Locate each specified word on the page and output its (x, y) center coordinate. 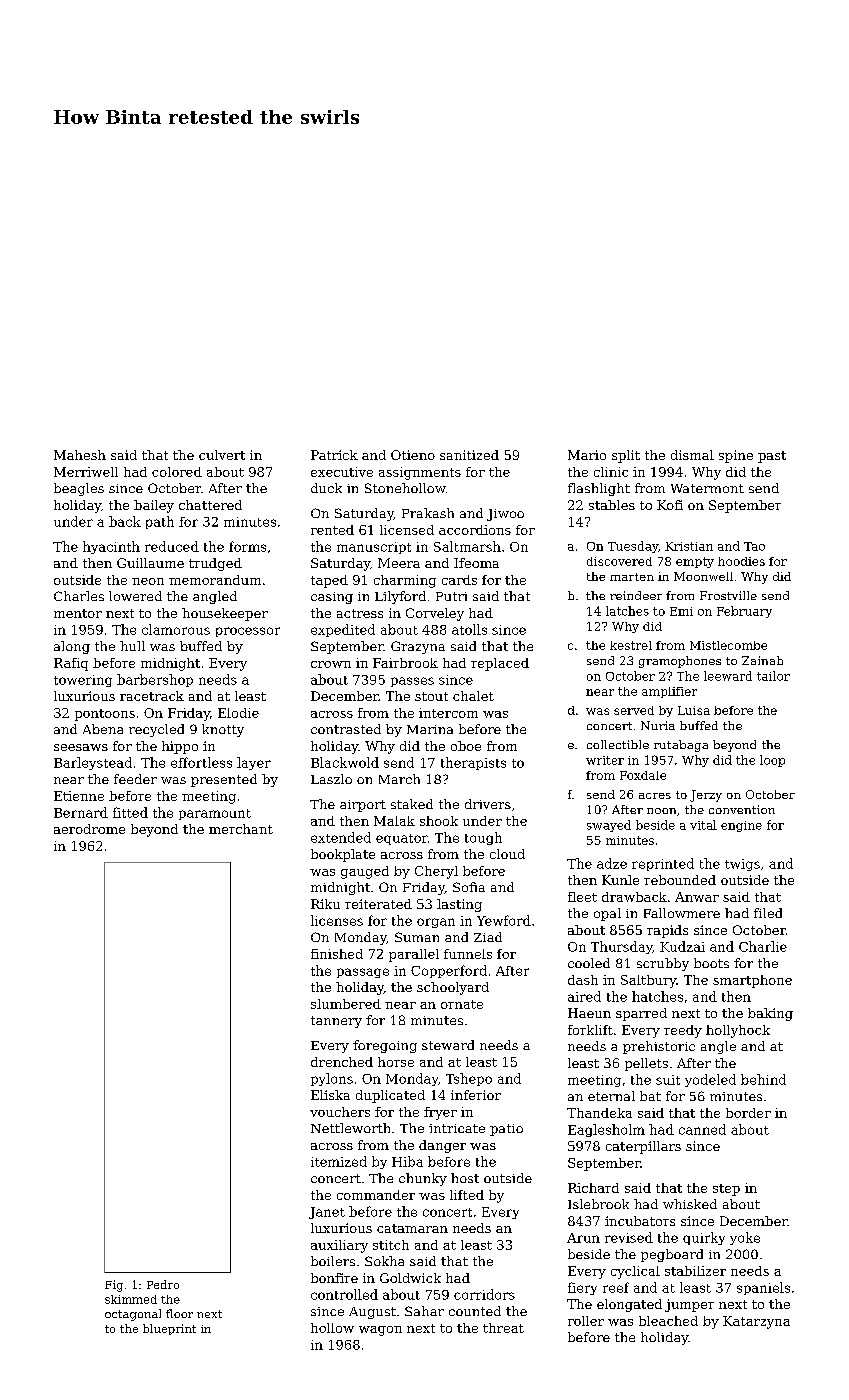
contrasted (346, 729)
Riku (325, 904)
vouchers (340, 1112)
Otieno (413, 455)
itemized (339, 1161)
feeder (135, 779)
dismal (692, 455)
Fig (114, 1286)
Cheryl (436, 872)
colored (177, 472)
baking (770, 1014)
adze (612, 863)
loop (772, 761)
